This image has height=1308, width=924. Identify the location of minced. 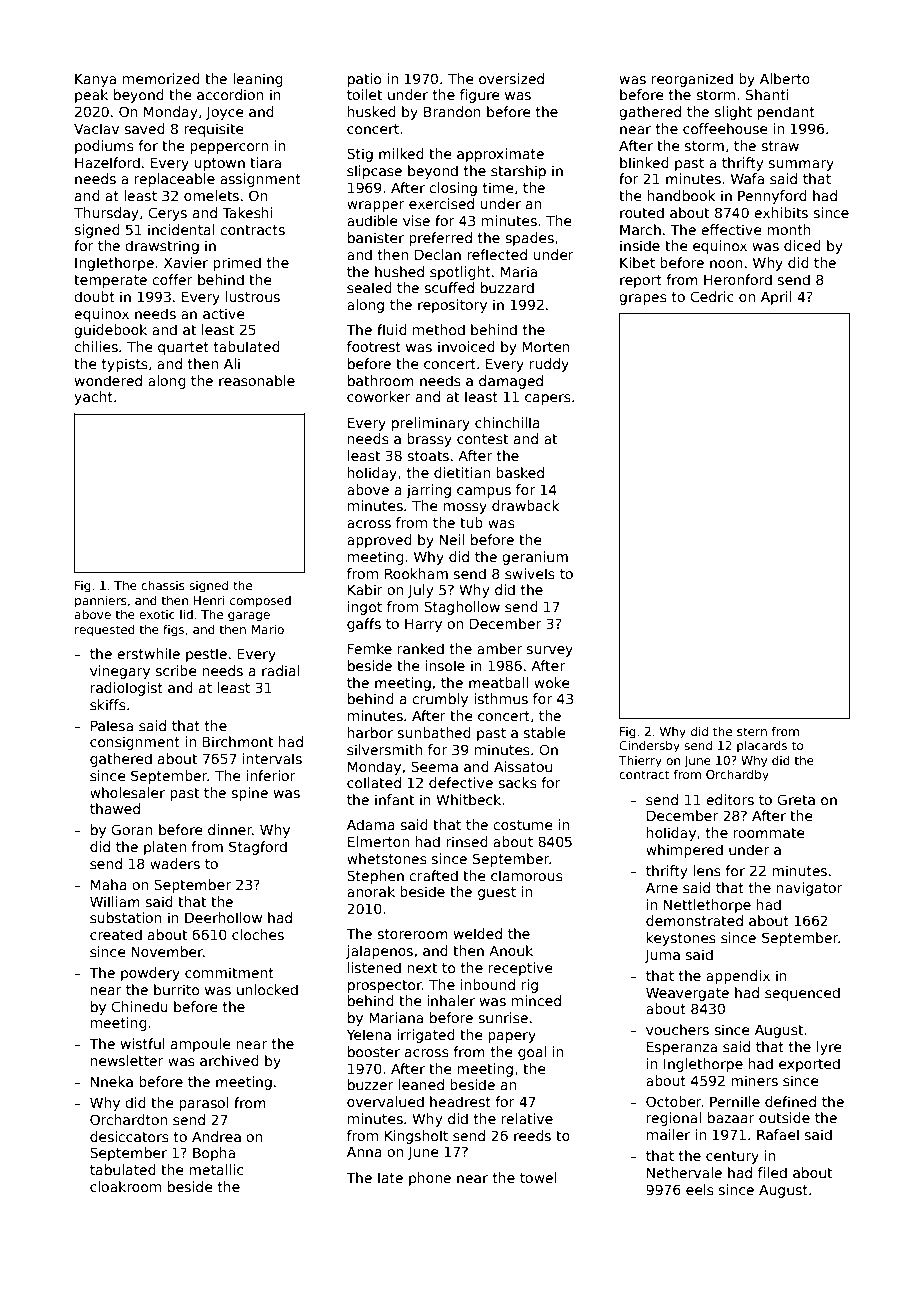
(536, 1000).
